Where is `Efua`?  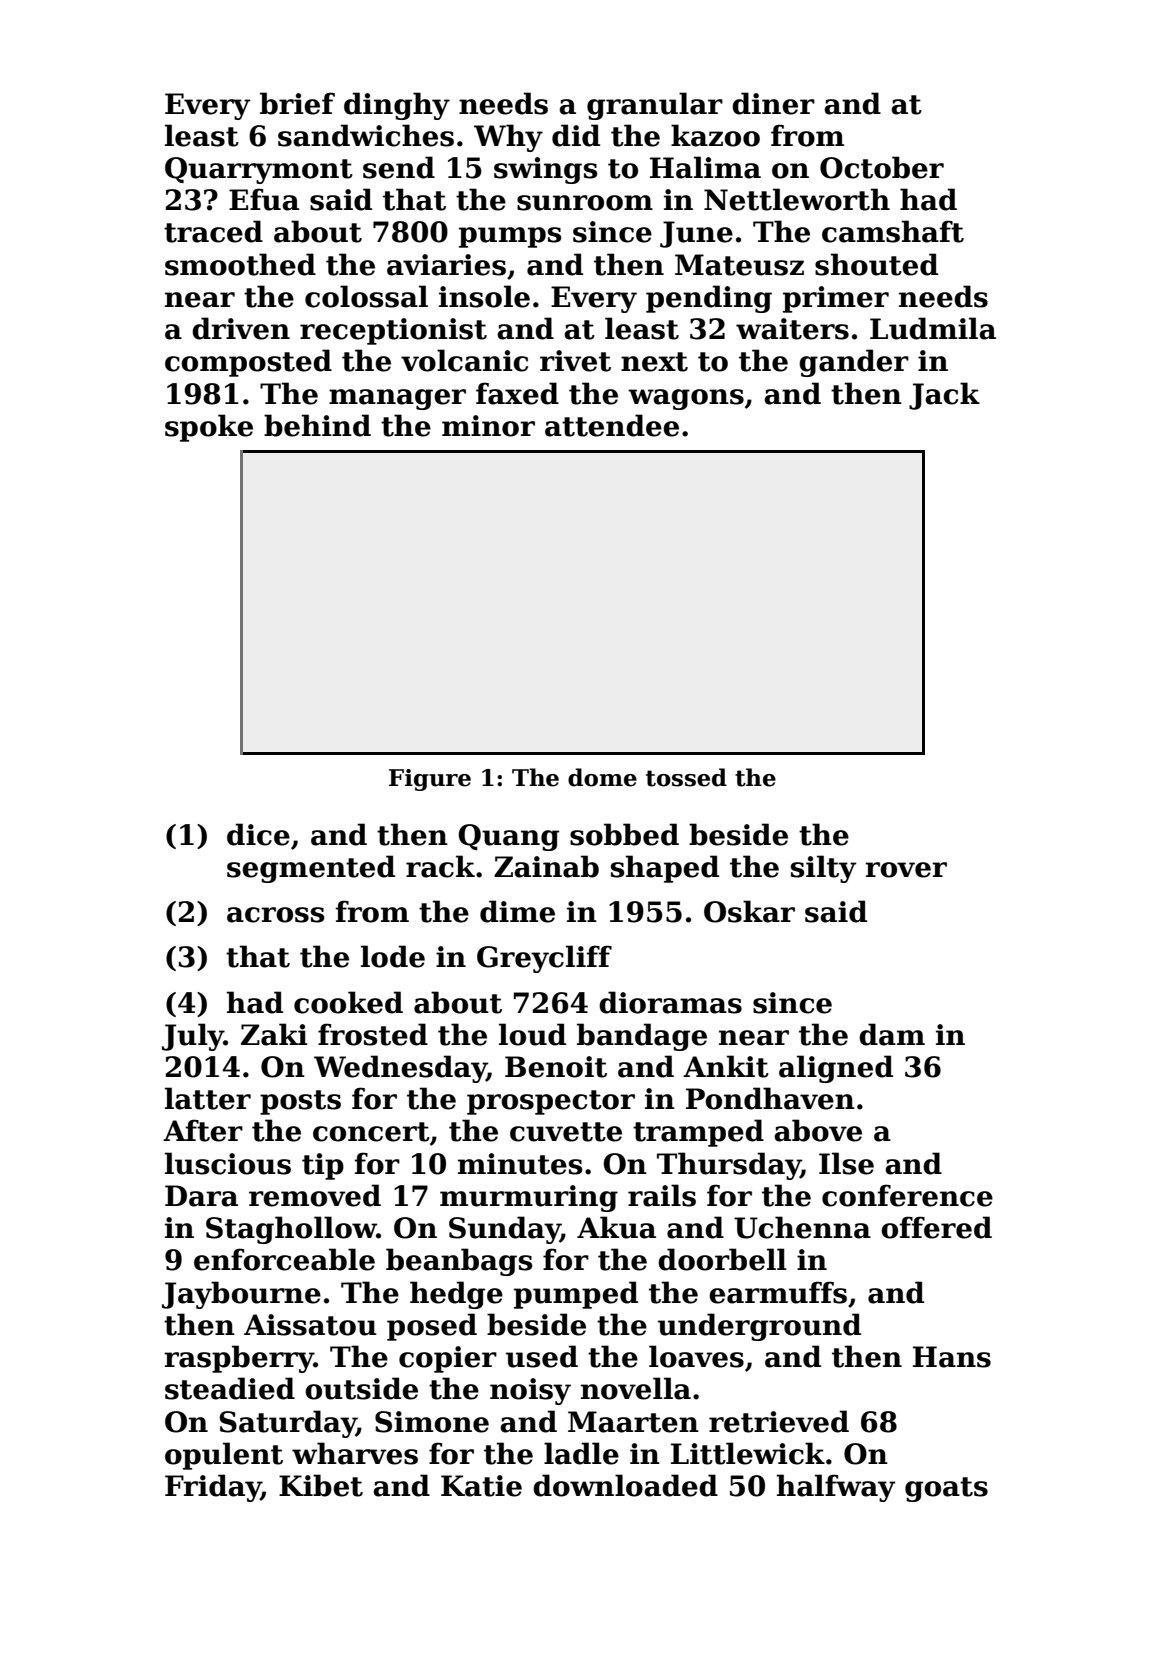 Efua is located at coordinates (264, 199).
